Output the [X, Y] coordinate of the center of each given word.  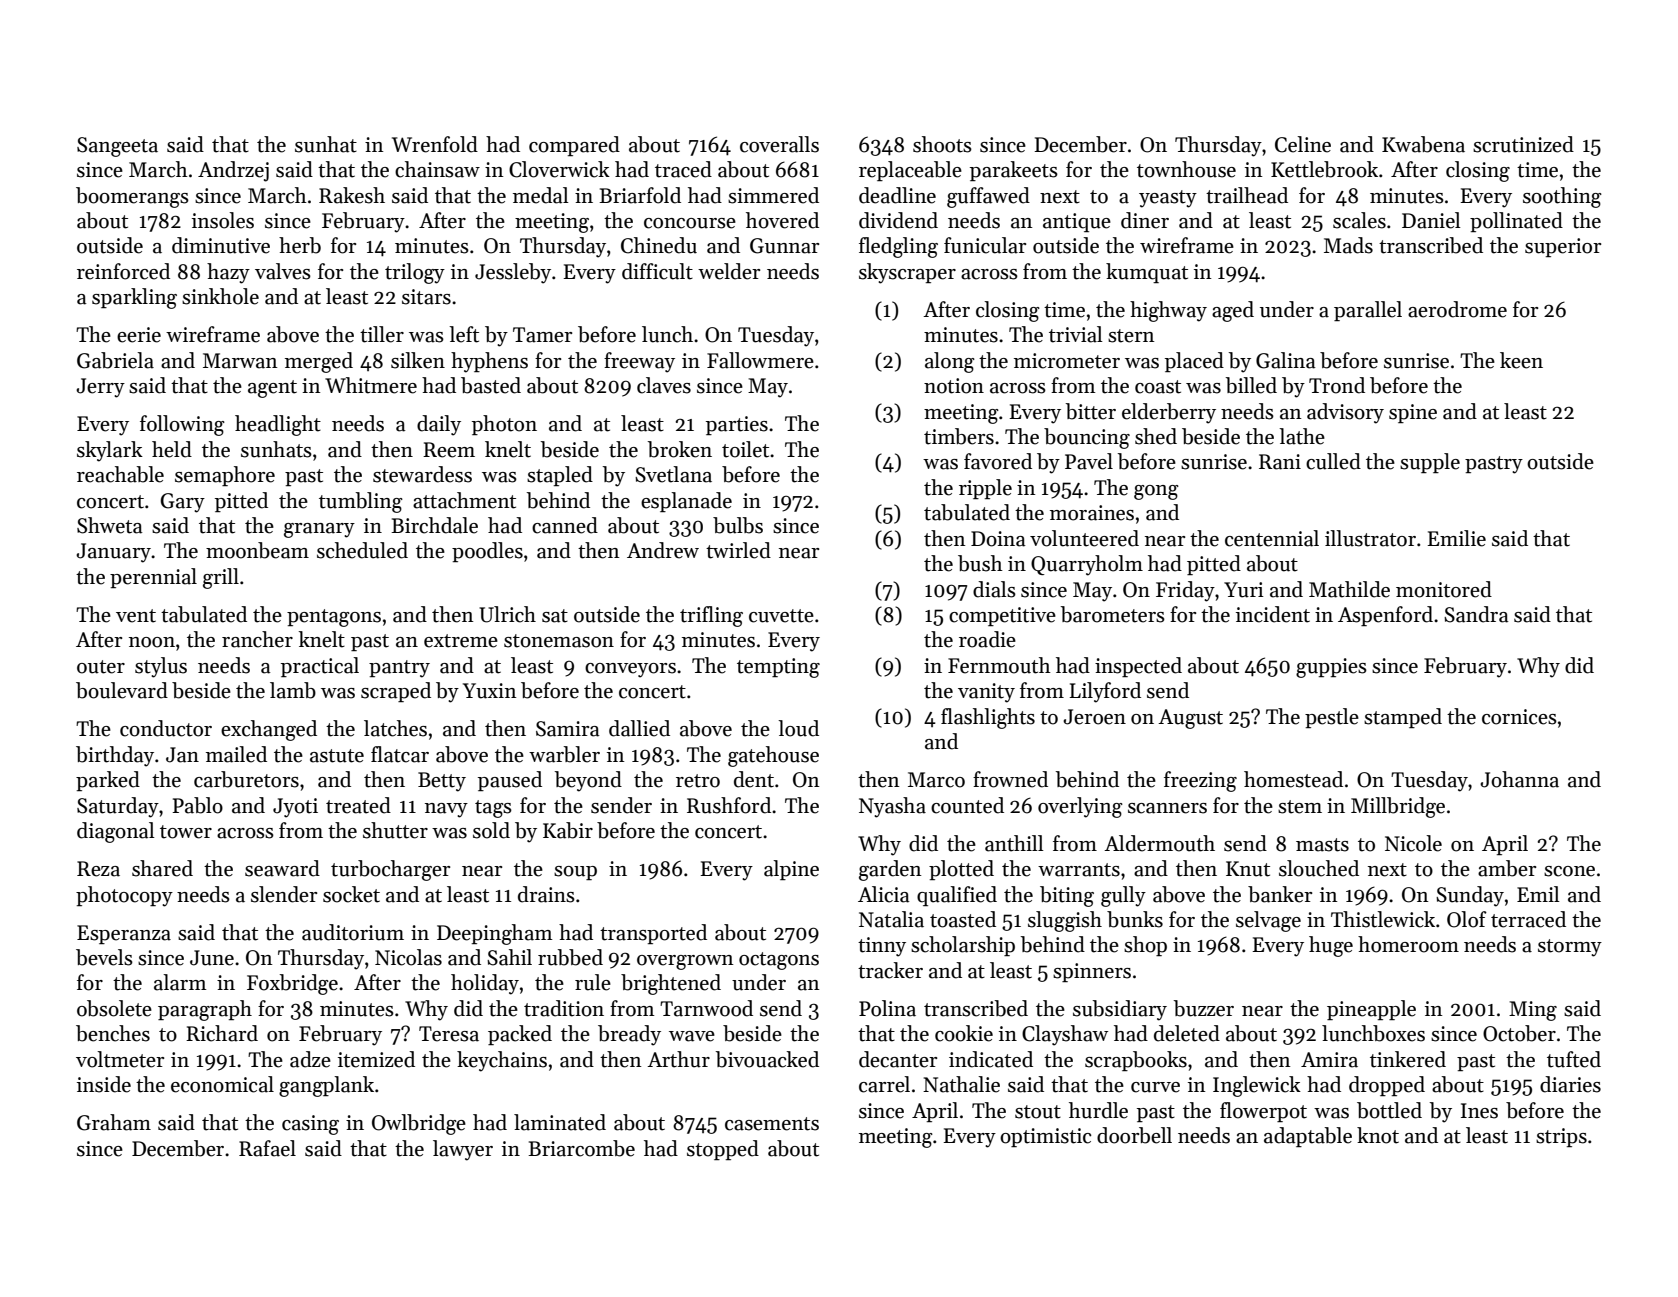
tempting [778, 668]
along [950, 362]
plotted [961, 870]
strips [1561, 1137]
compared [574, 146]
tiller [382, 334]
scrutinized [1523, 144]
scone [1569, 871]
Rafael [267, 1148]
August [1190, 719]
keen [1521, 360]
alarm [180, 982]
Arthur [678, 1059]
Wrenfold [435, 144]
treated [358, 805]
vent [136, 616]
